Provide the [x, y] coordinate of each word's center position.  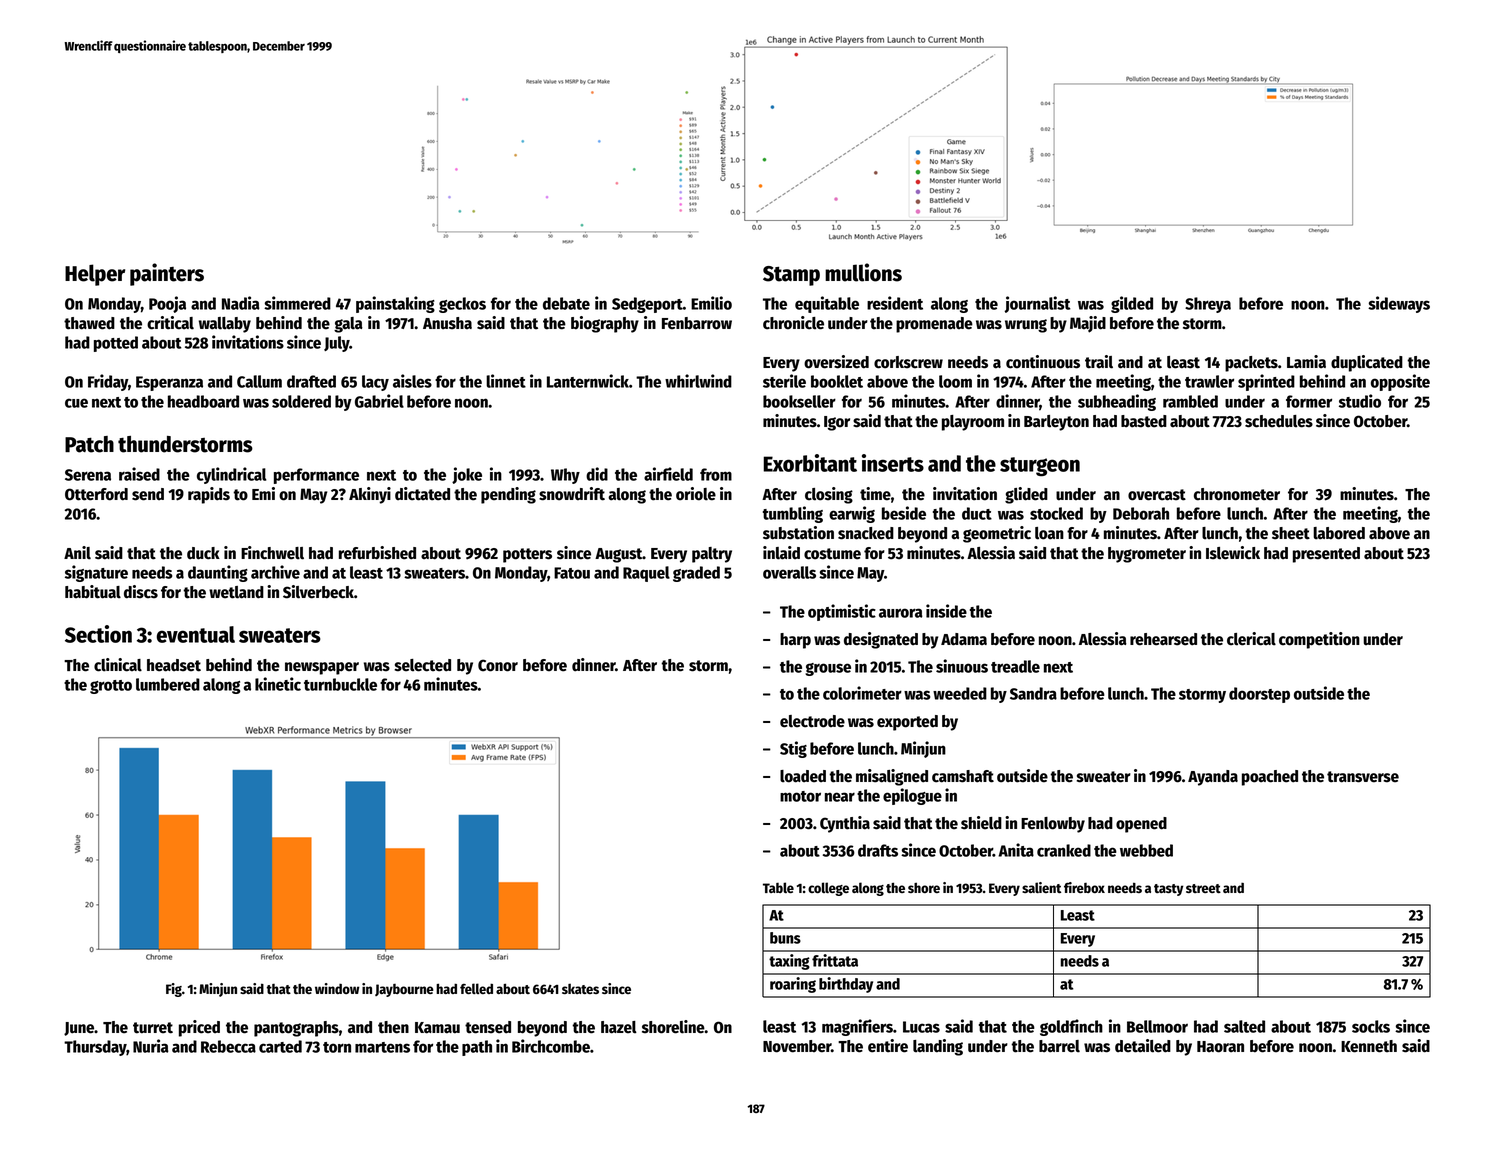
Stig [793, 749]
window [337, 988]
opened [1141, 825]
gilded [1132, 304]
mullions [863, 272]
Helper [95, 275]
